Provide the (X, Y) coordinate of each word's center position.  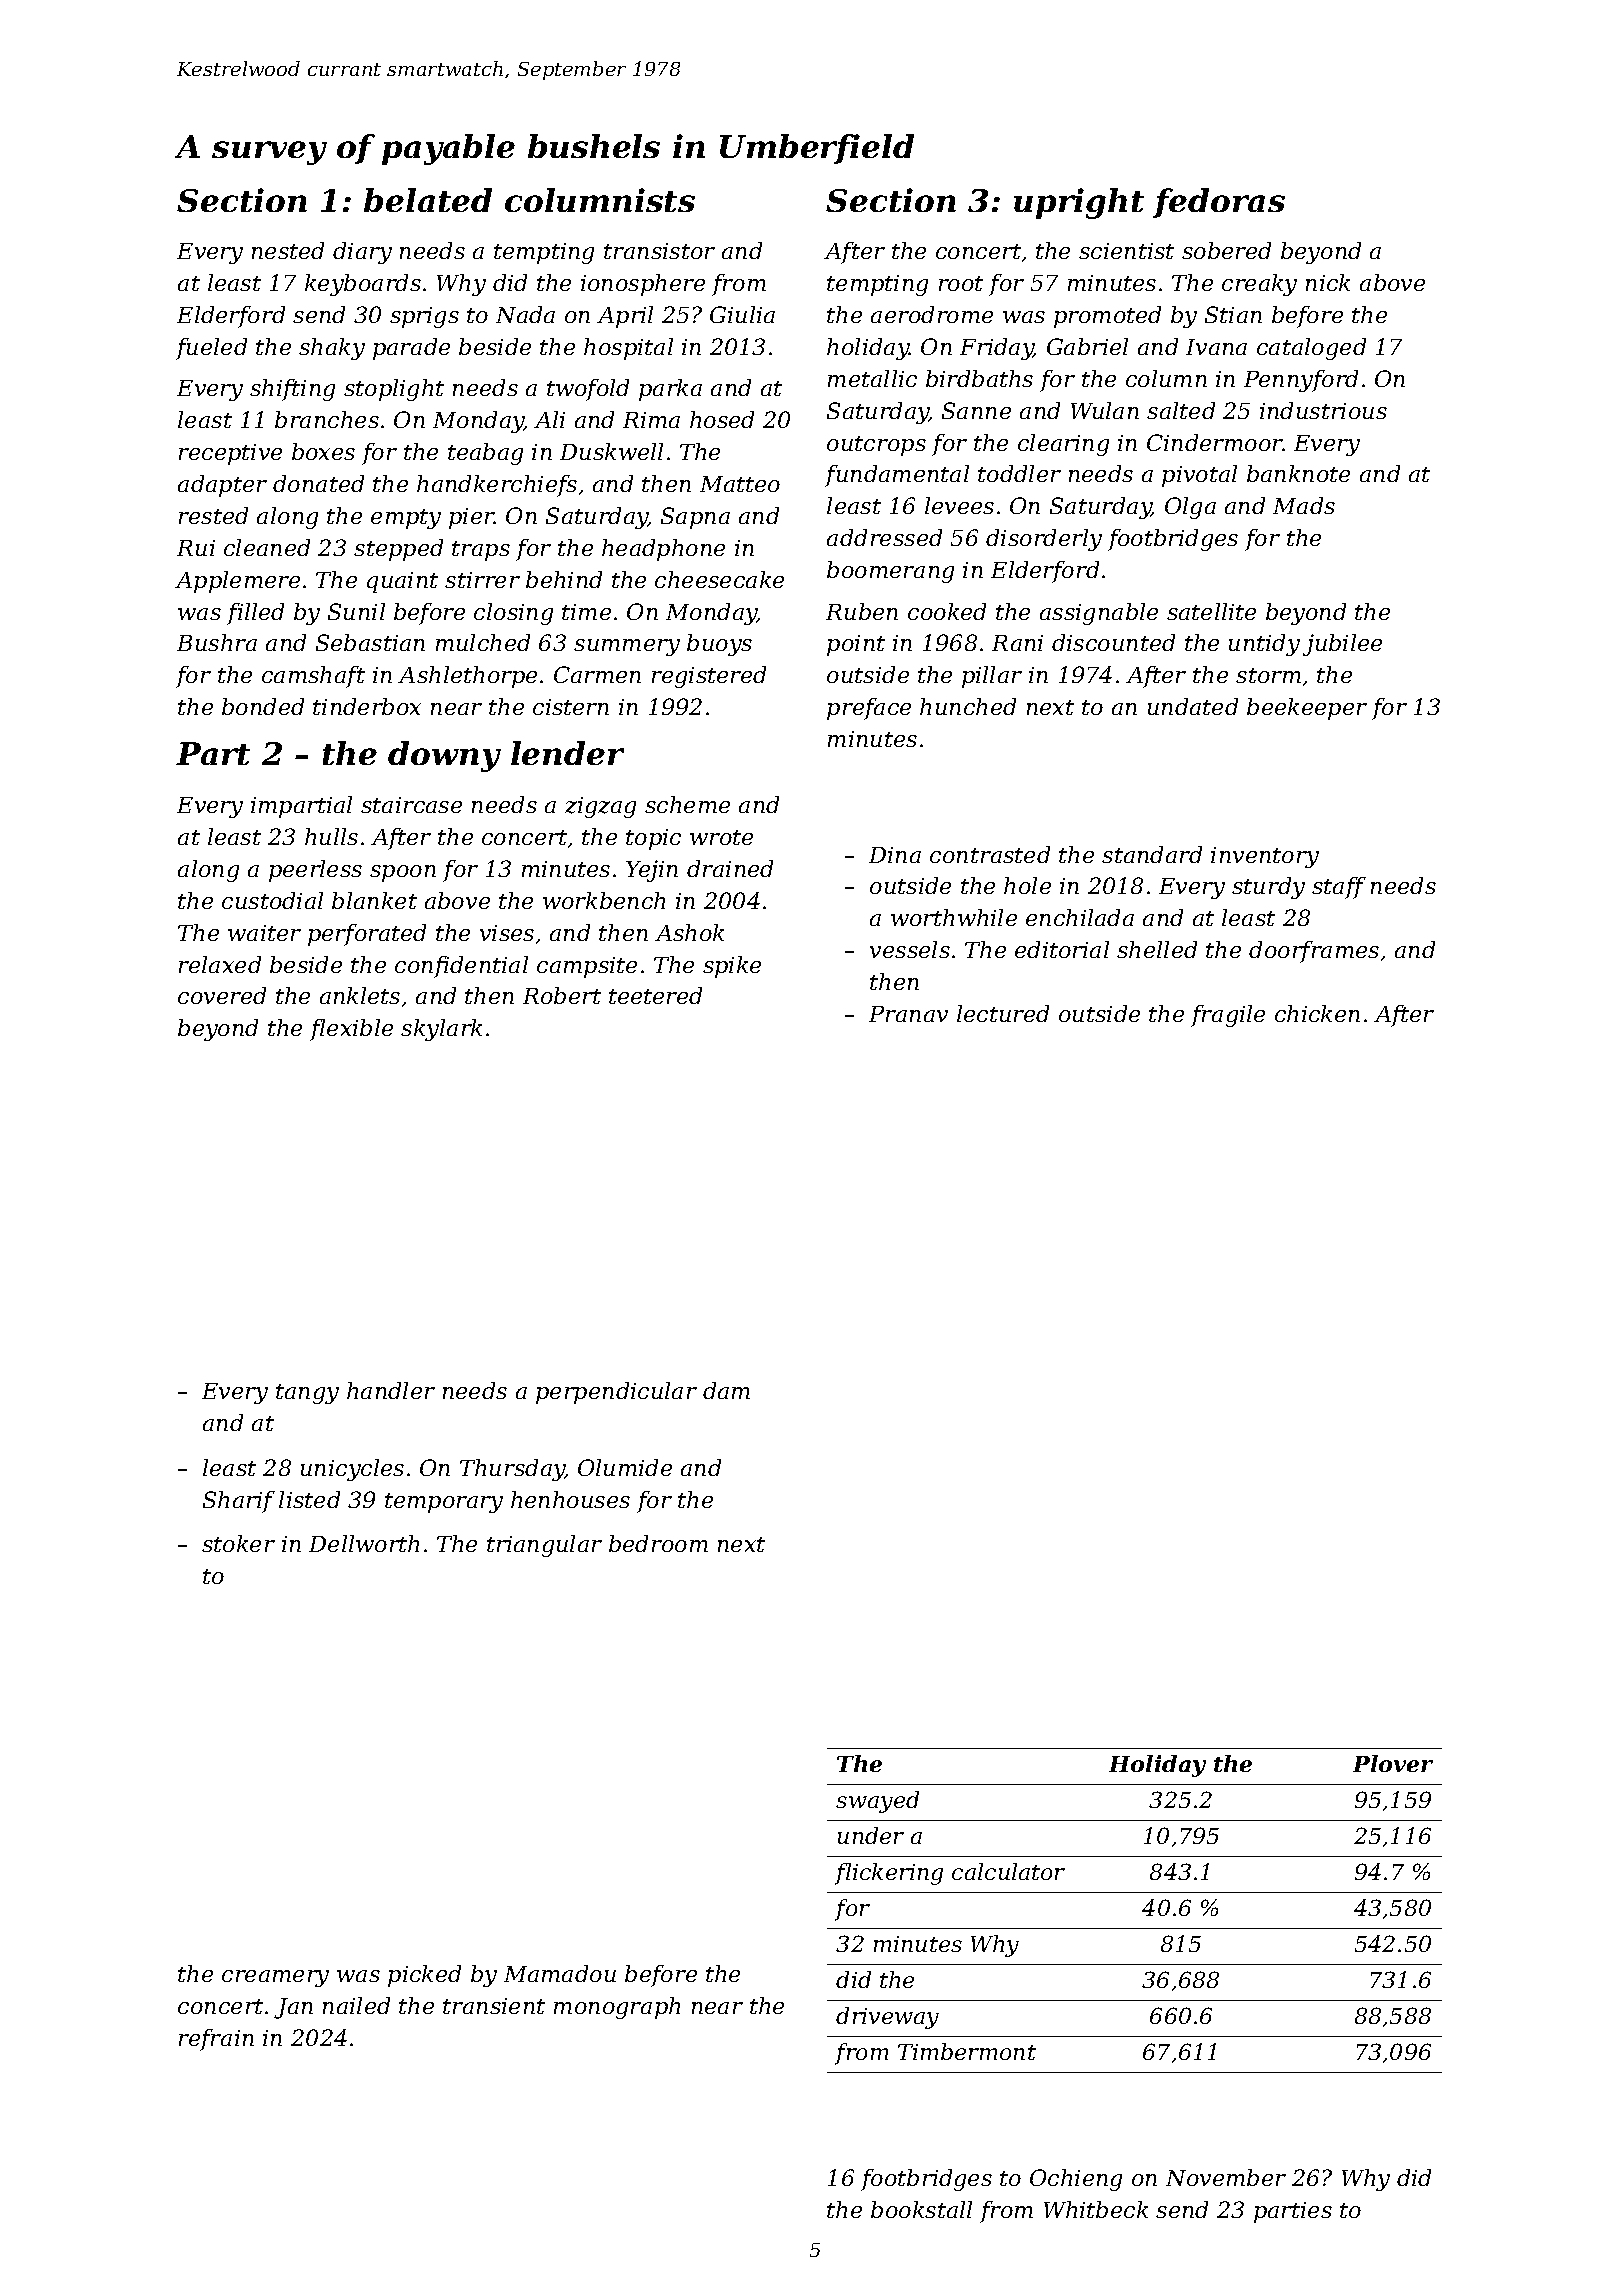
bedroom (658, 1543)
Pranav (908, 1014)
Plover (1393, 1763)
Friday (997, 349)
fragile (1228, 1016)
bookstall (921, 2209)
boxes (323, 451)
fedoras (1219, 203)
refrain (216, 2040)
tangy (307, 1394)
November (1226, 2177)
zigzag (600, 807)
